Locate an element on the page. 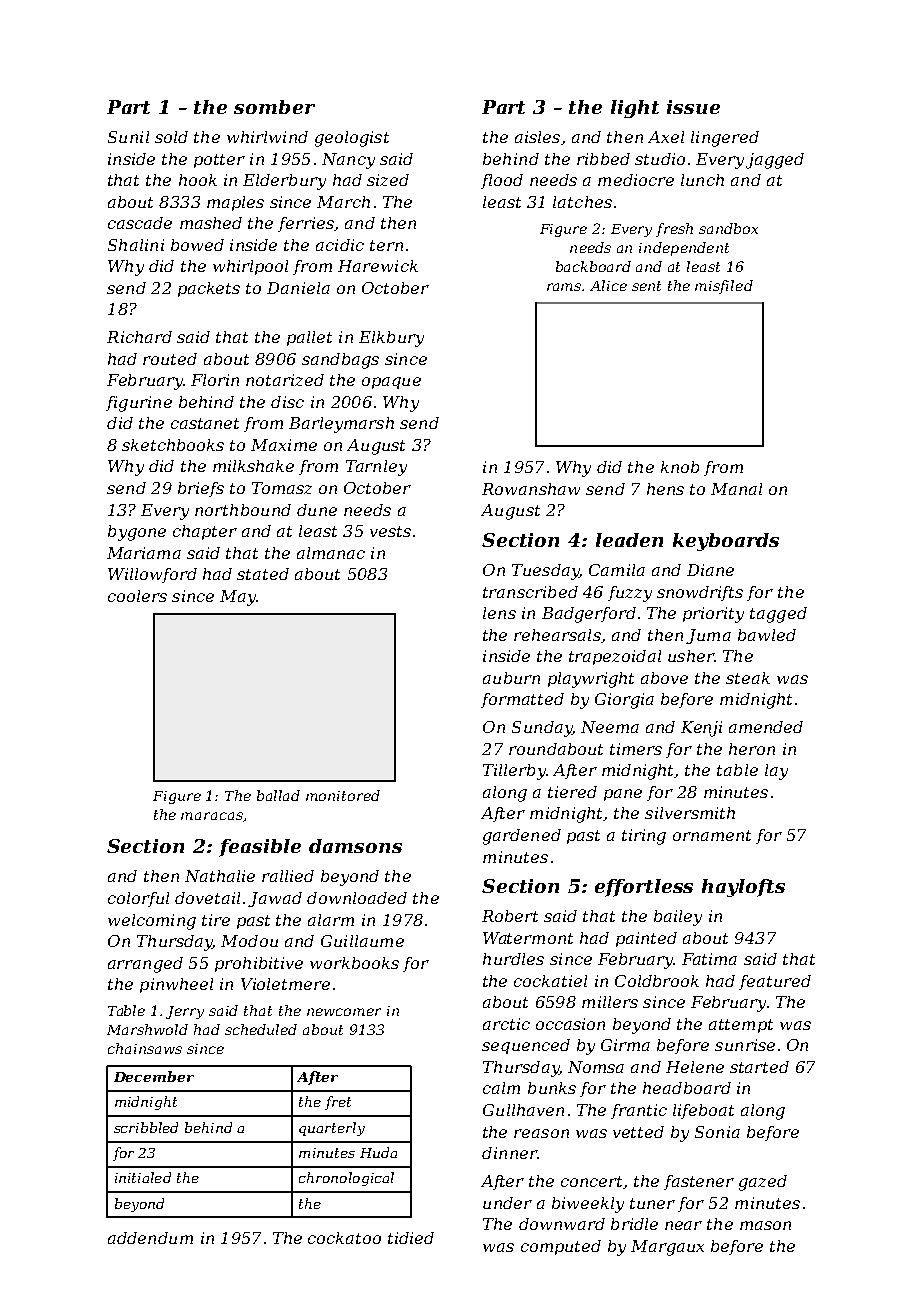 This image has width=924, height=1308. almanac is located at coordinates (331, 553).
